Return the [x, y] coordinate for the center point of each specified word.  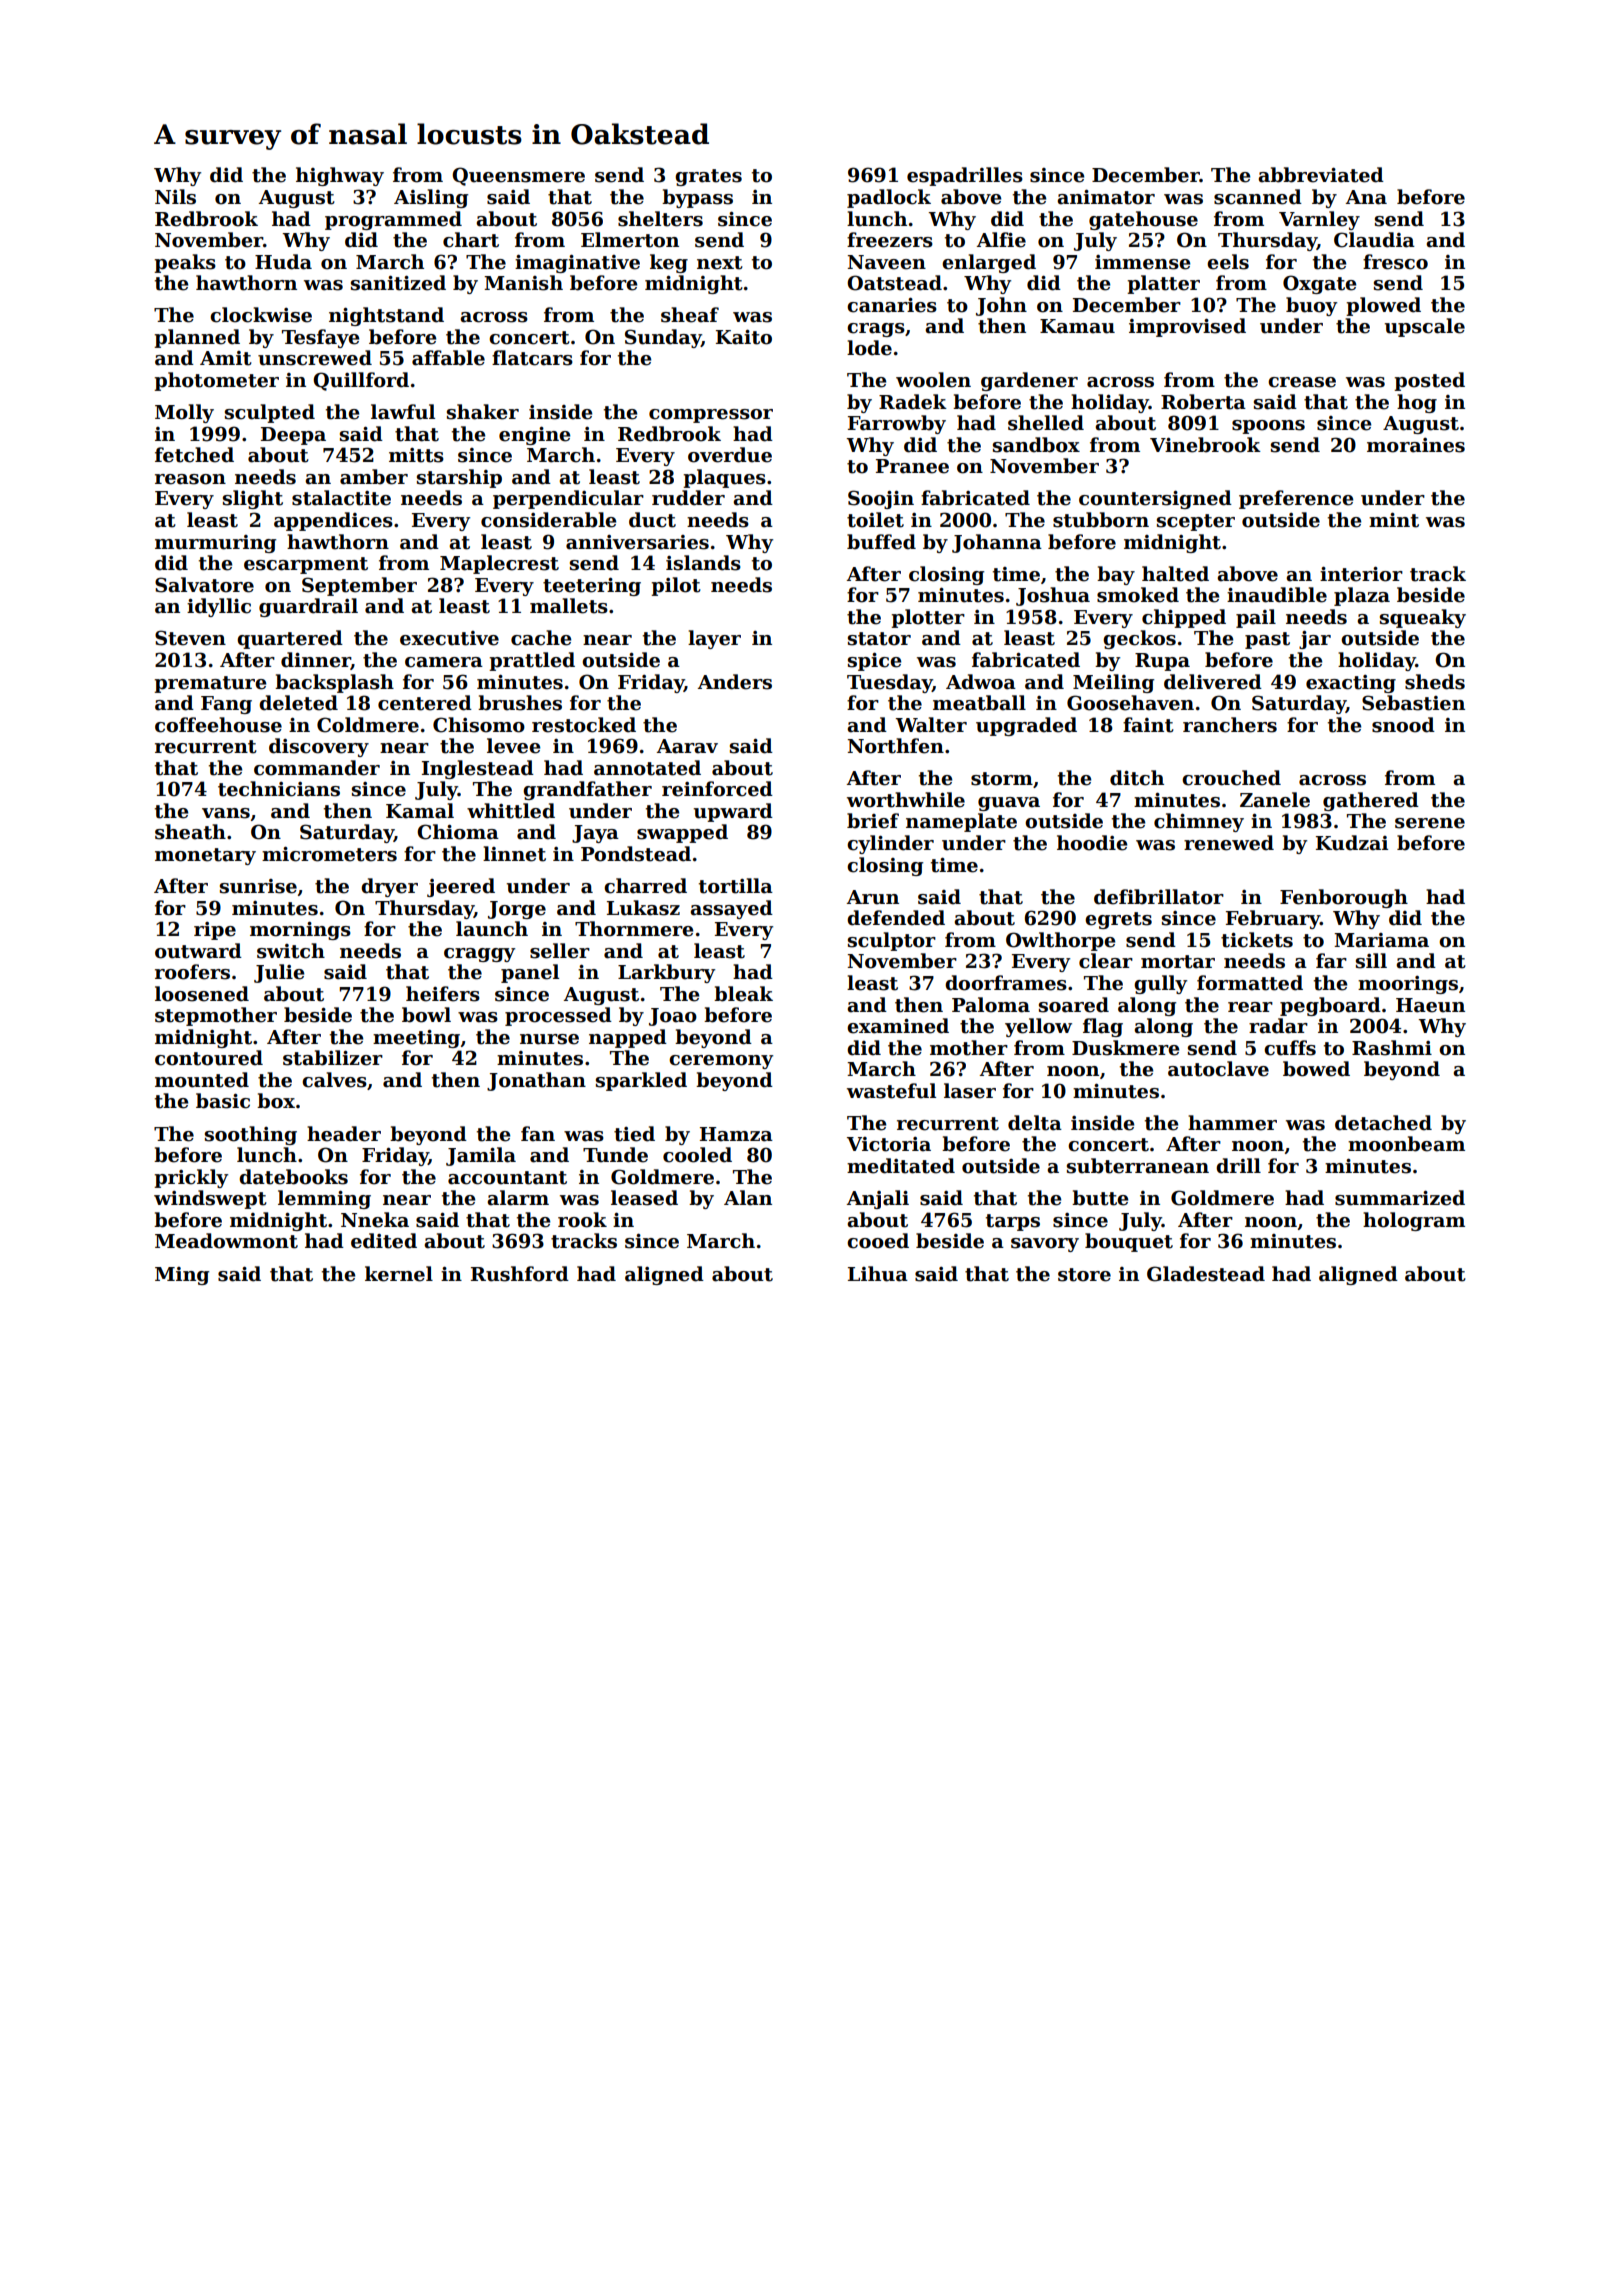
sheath [190, 832]
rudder [688, 498]
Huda [283, 262]
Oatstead [894, 283]
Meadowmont [226, 1241]
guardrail [308, 607]
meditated [901, 1166]
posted [1429, 381]
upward [733, 812]
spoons [1268, 427]
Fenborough [1344, 898]
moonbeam [1406, 1144]
